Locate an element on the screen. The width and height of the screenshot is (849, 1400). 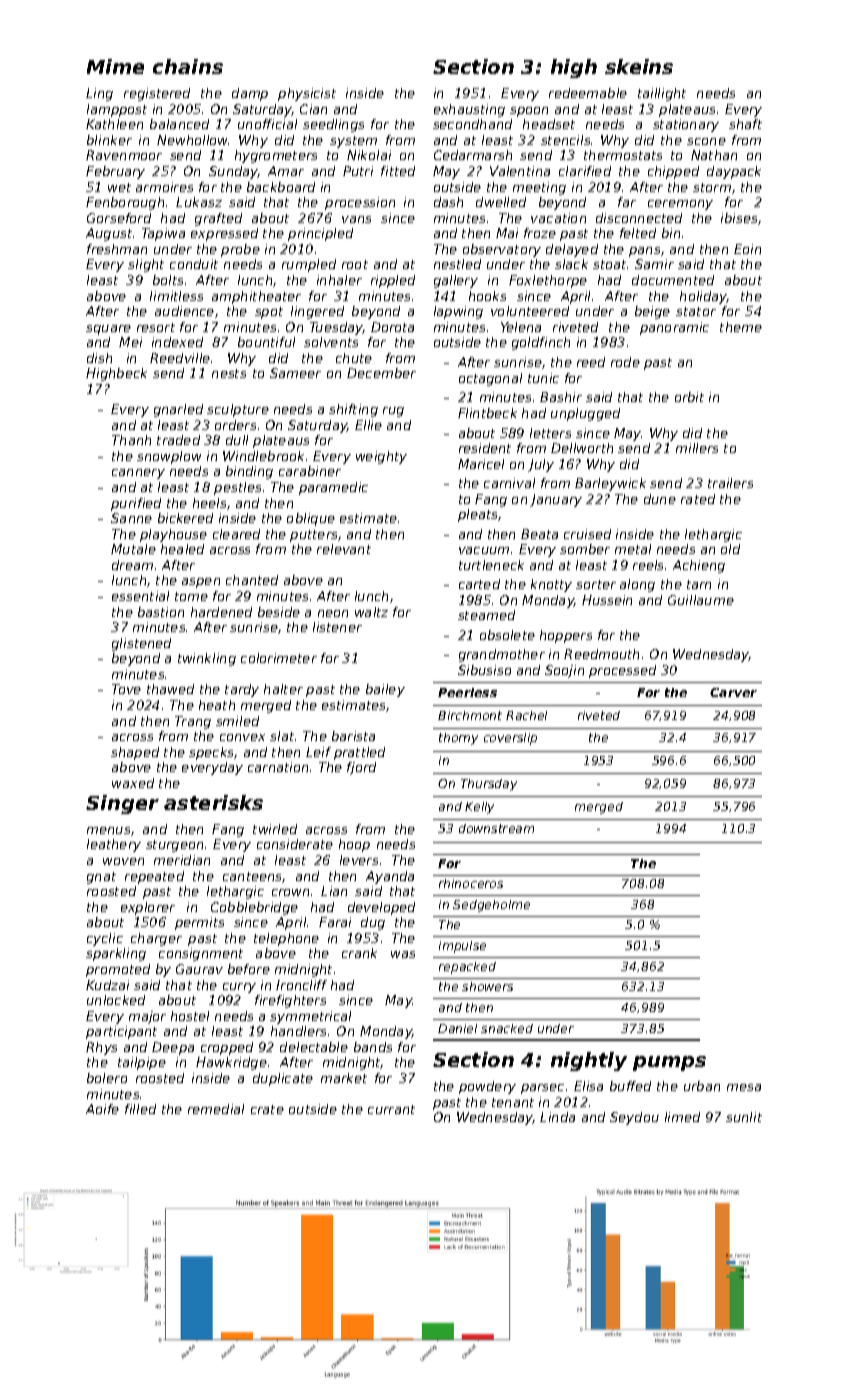
shaft is located at coordinates (745, 124).
